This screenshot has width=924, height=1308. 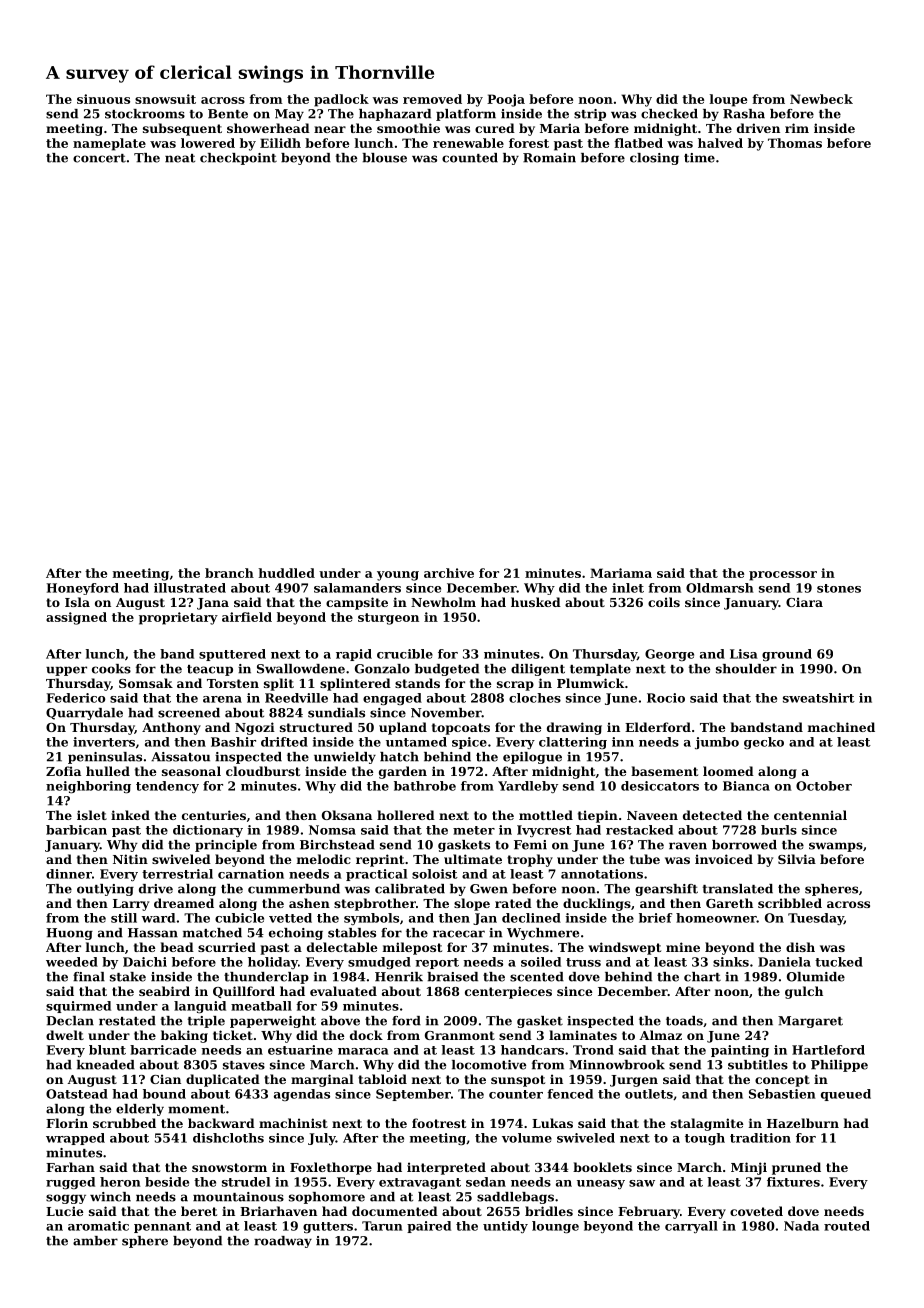 What do you see at coordinates (388, 619) in the screenshot?
I see `sturgeon` at bounding box center [388, 619].
